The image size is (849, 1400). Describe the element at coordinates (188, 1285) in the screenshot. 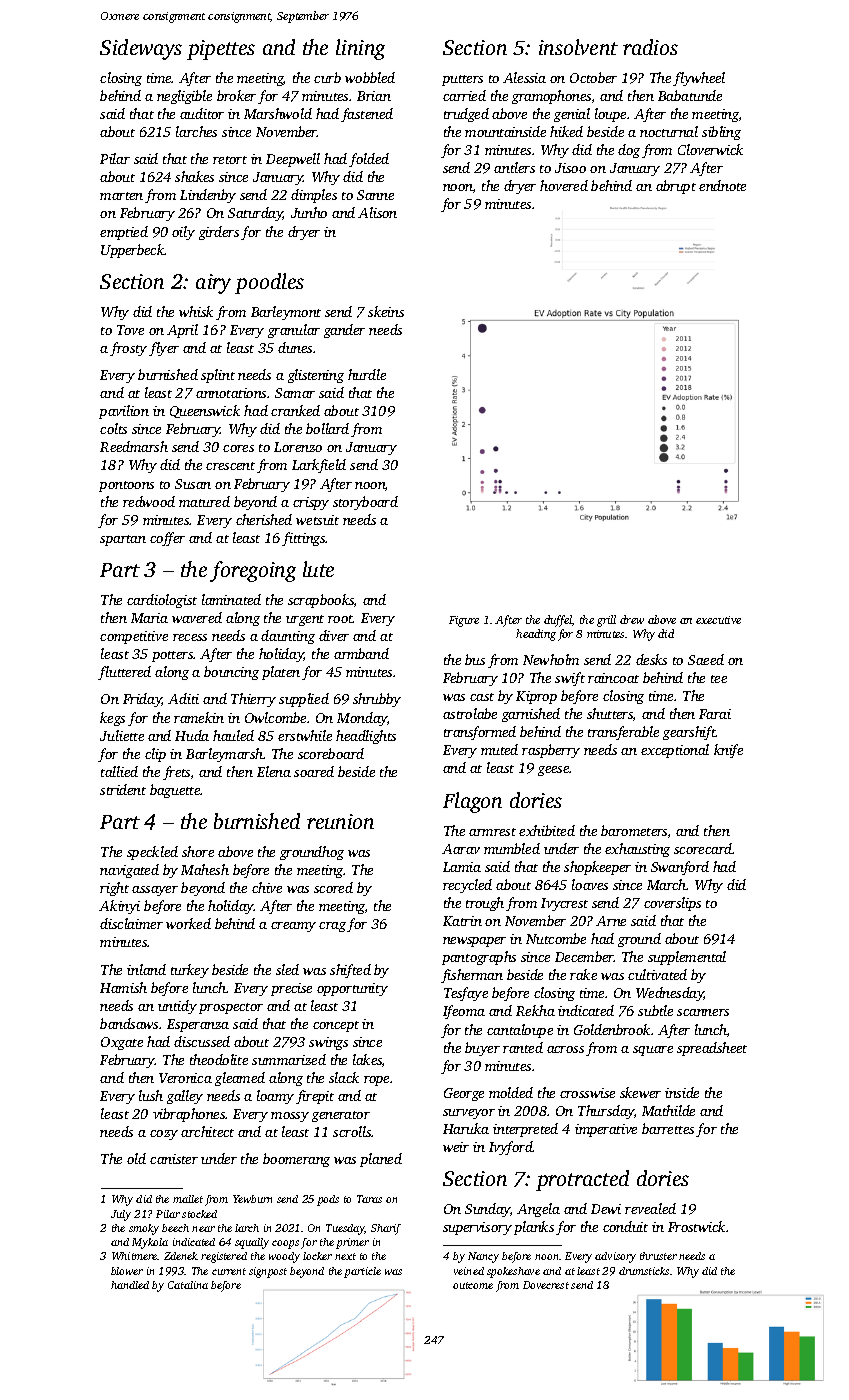

I see `Catalina` at that location.
